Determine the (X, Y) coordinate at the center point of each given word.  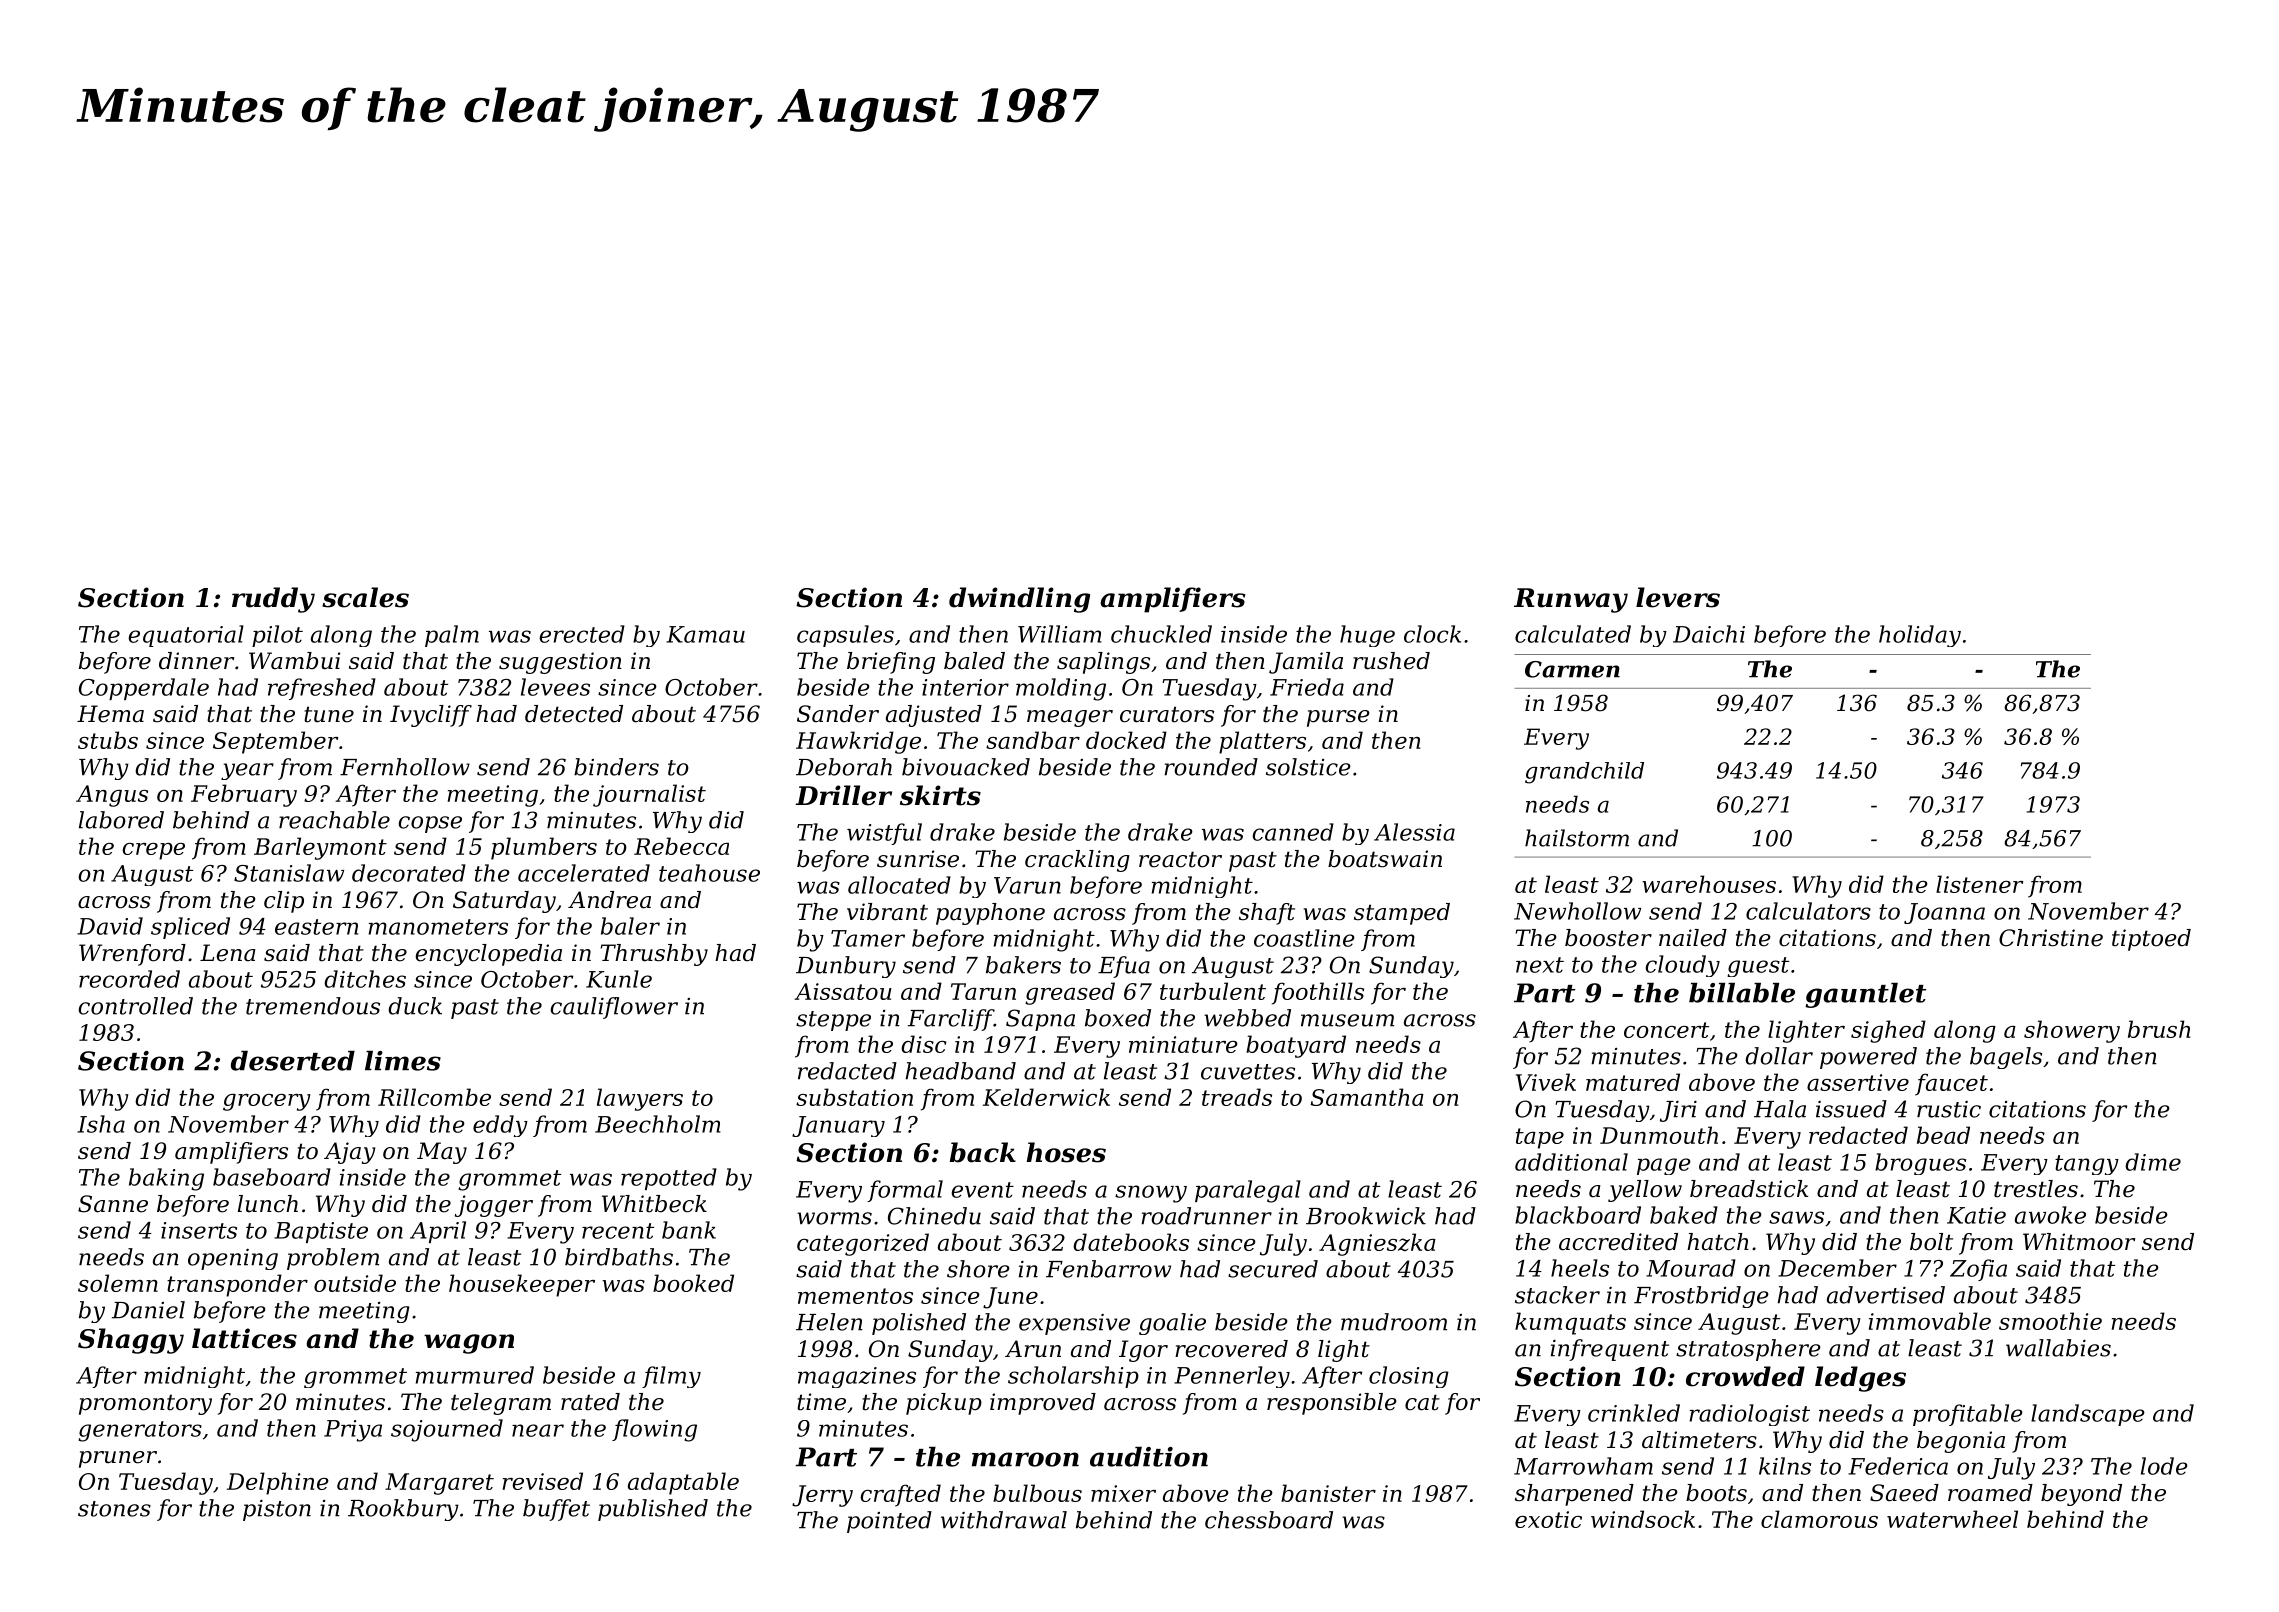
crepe (153, 851)
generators (140, 1431)
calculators (1808, 911)
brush (2159, 1029)
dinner (196, 661)
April (438, 1232)
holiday (1920, 636)
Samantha (1367, 1097)
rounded (1211, 767)
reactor (1180, 859)
